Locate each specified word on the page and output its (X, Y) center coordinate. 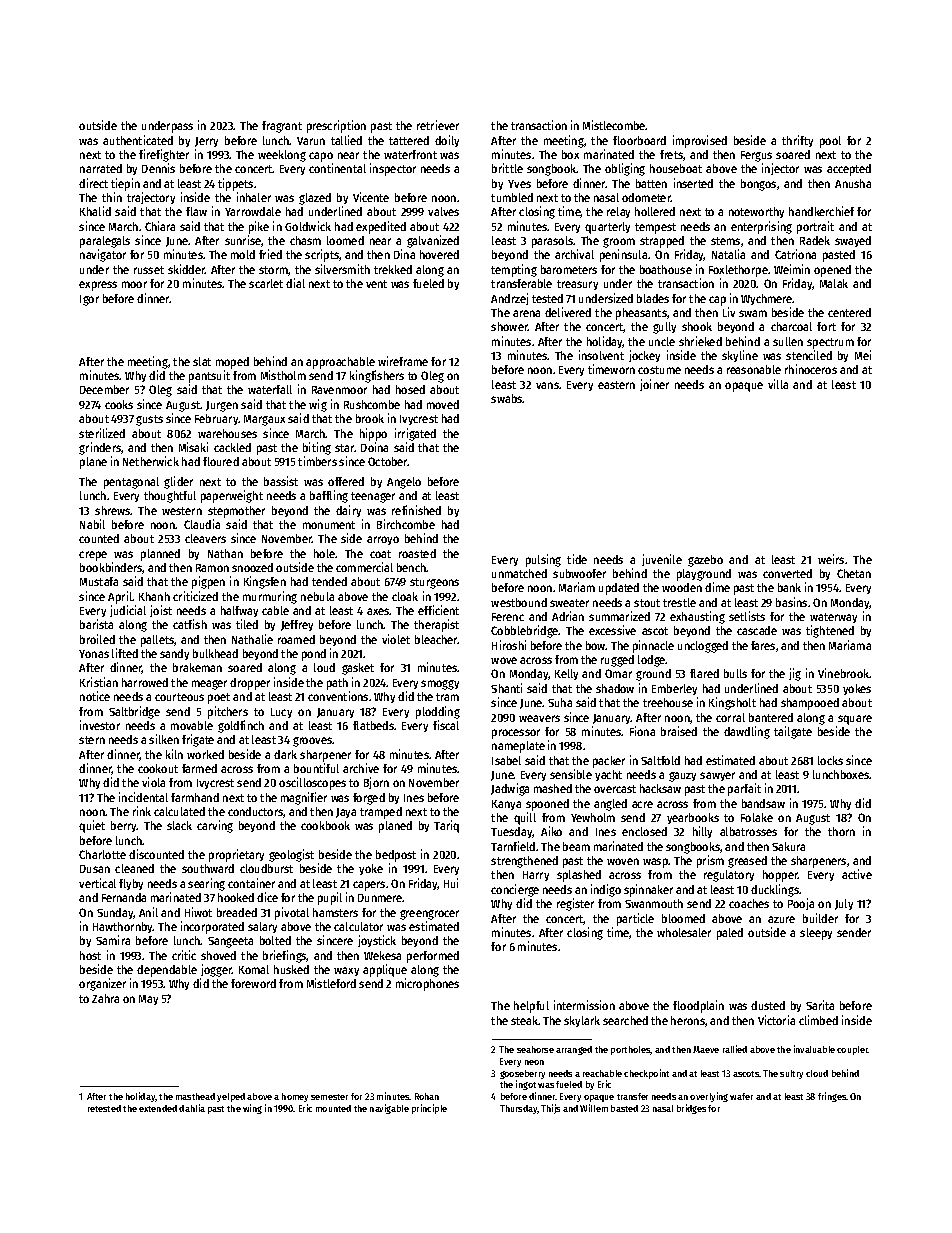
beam (576, 846)
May (148, 1000)
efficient (438, 610)
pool (830, 142)
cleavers (205, 538)
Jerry (206, 142)
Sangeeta (230, 942)
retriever (438, 125)
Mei (863, 355)
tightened (830, 631)
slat (202, 361)
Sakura (788, 846)
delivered (568, 312)
